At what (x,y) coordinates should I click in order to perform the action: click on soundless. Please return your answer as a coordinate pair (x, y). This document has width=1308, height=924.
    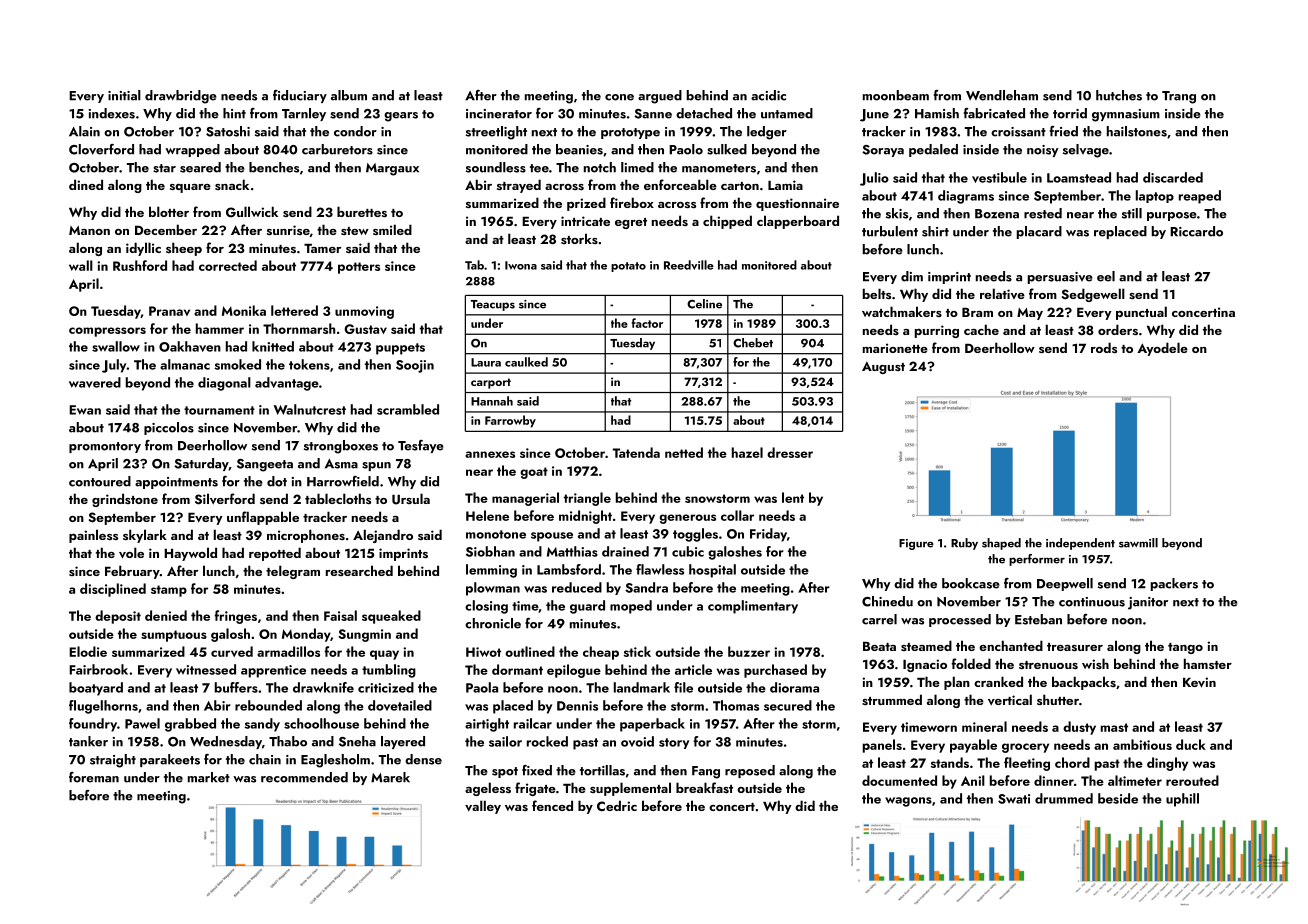
    Looking at the image, I should click on (496, 167).
